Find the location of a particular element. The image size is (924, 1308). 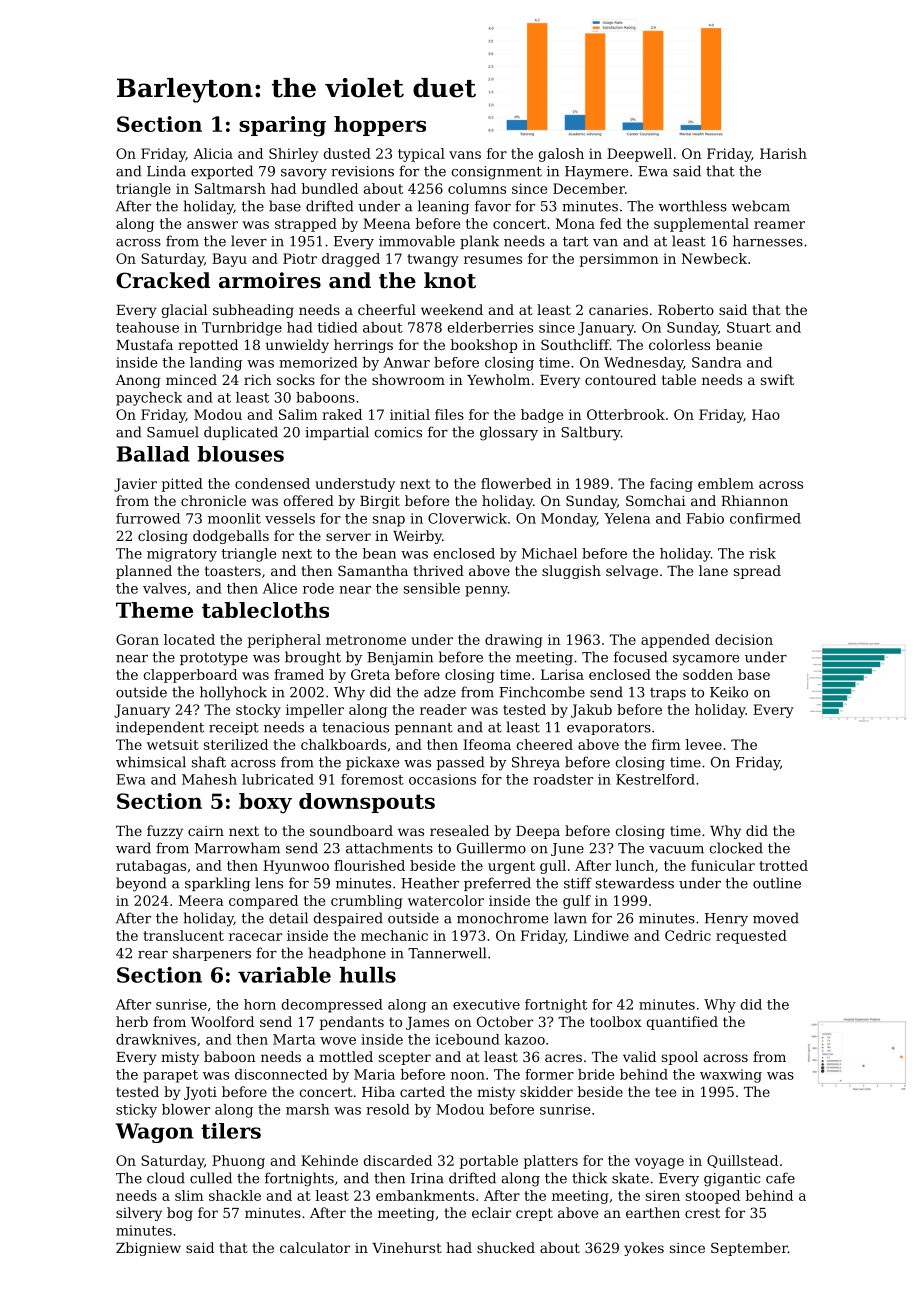

Harish is located at coordinates (783, 153).
